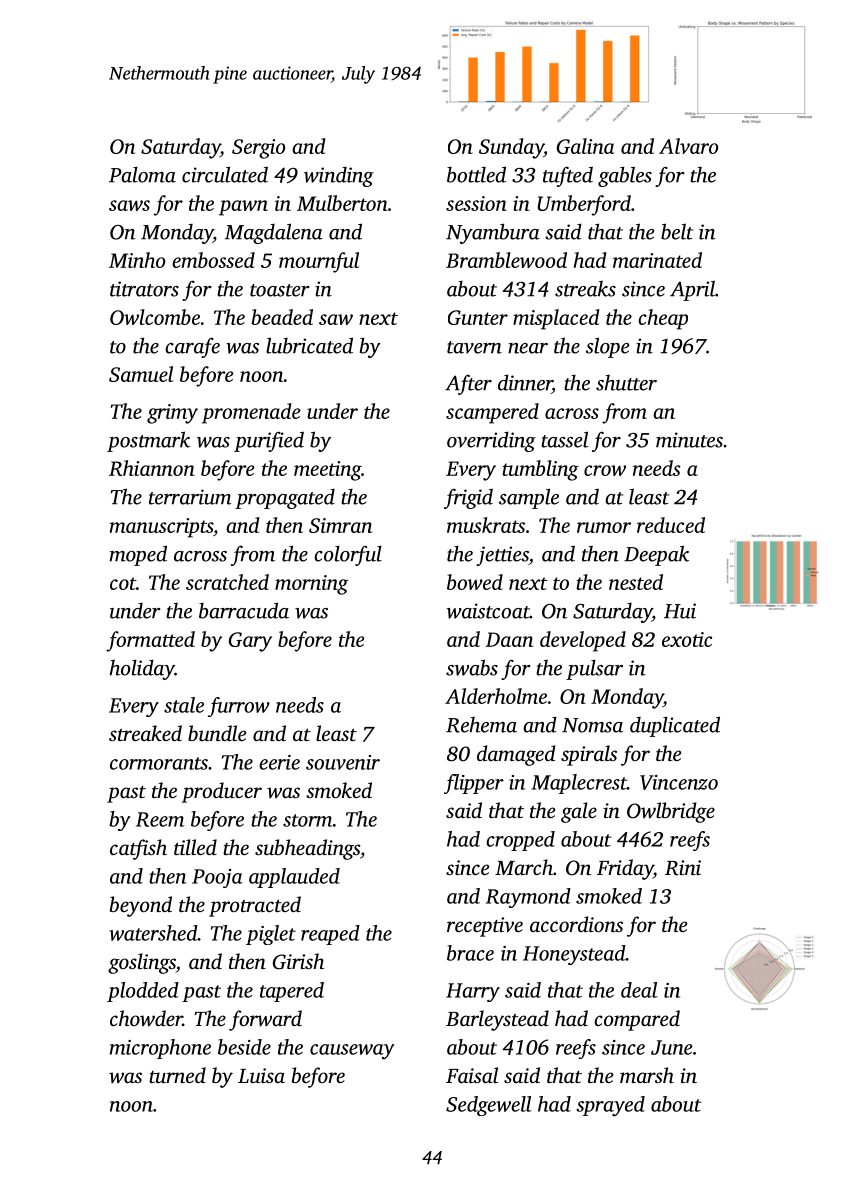 Image resolution: width=844 pixels, height=1197 pixels. I want to click on belt, so click(677, 231).
